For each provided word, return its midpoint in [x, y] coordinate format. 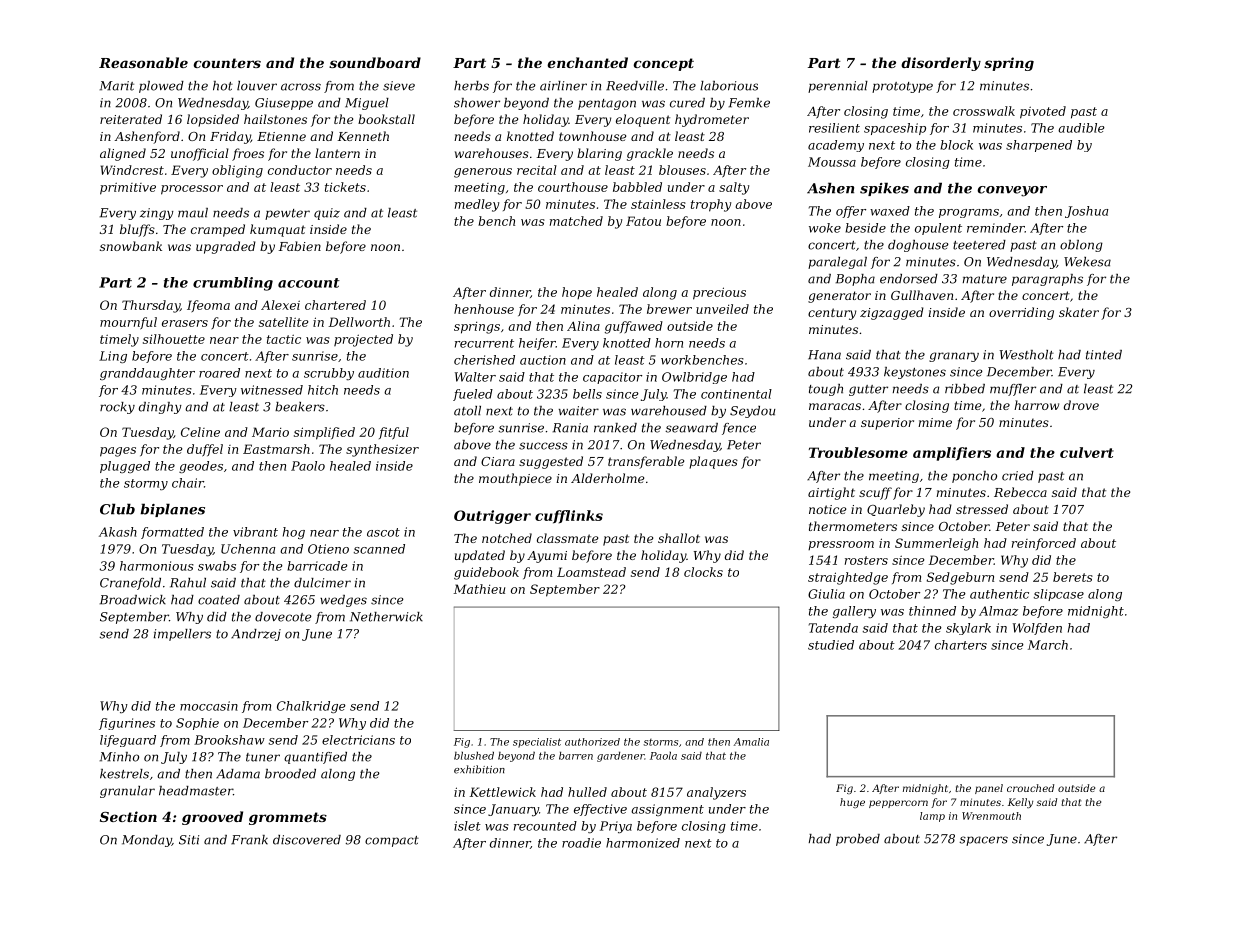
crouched [1030, 788]
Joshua [1086, 212]
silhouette [174, 339]
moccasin [209, 706]
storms [660, 742]
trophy [711, 205]
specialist [537, 743]
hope [577, 293]
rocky [117, 408]
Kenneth [363, 136]
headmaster [196, 791]
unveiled [722, 309]
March [1048, 645]
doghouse [918, 246]
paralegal [837, 263]
